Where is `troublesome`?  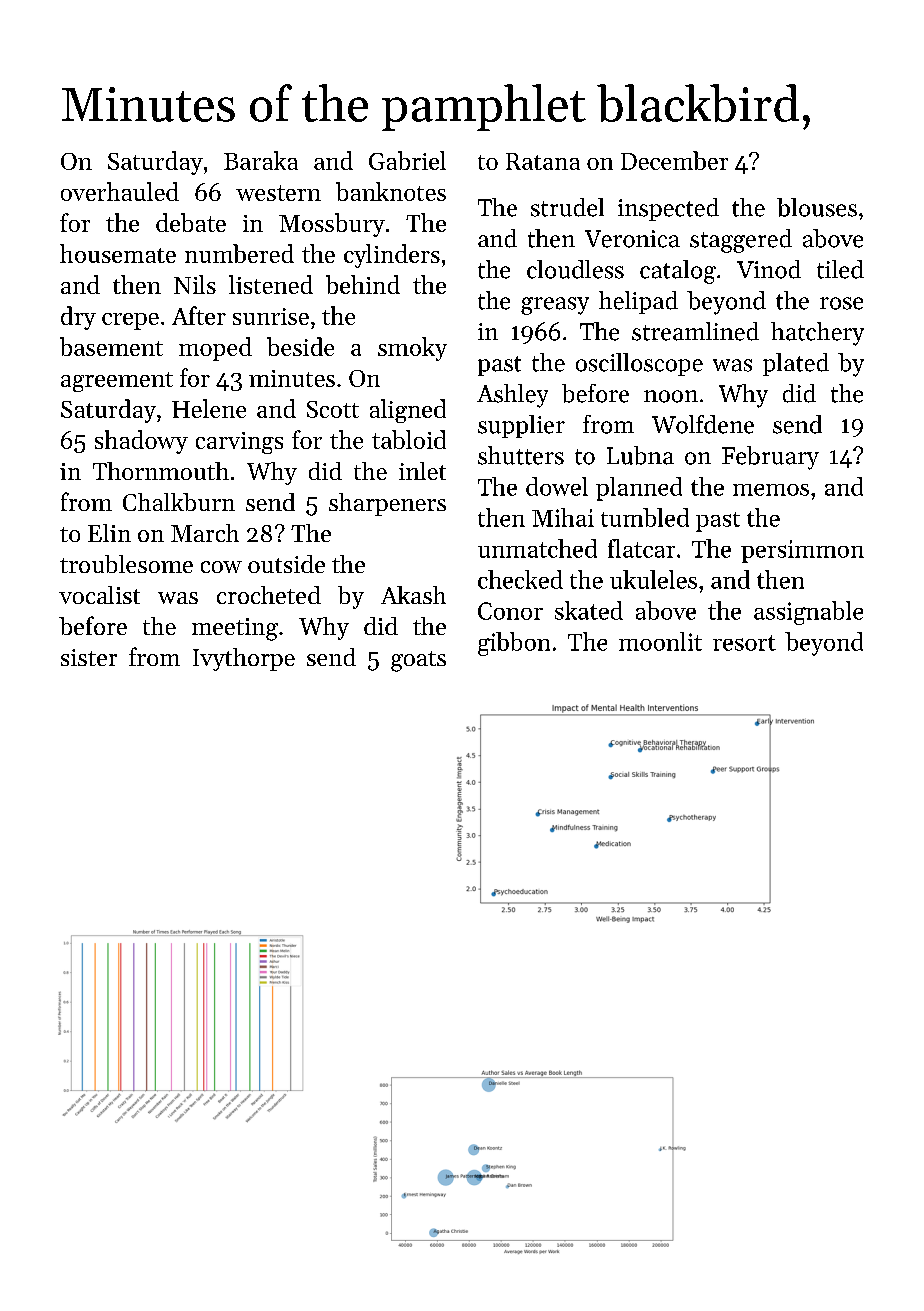 troublesome is located at coordinates (126, 564).
